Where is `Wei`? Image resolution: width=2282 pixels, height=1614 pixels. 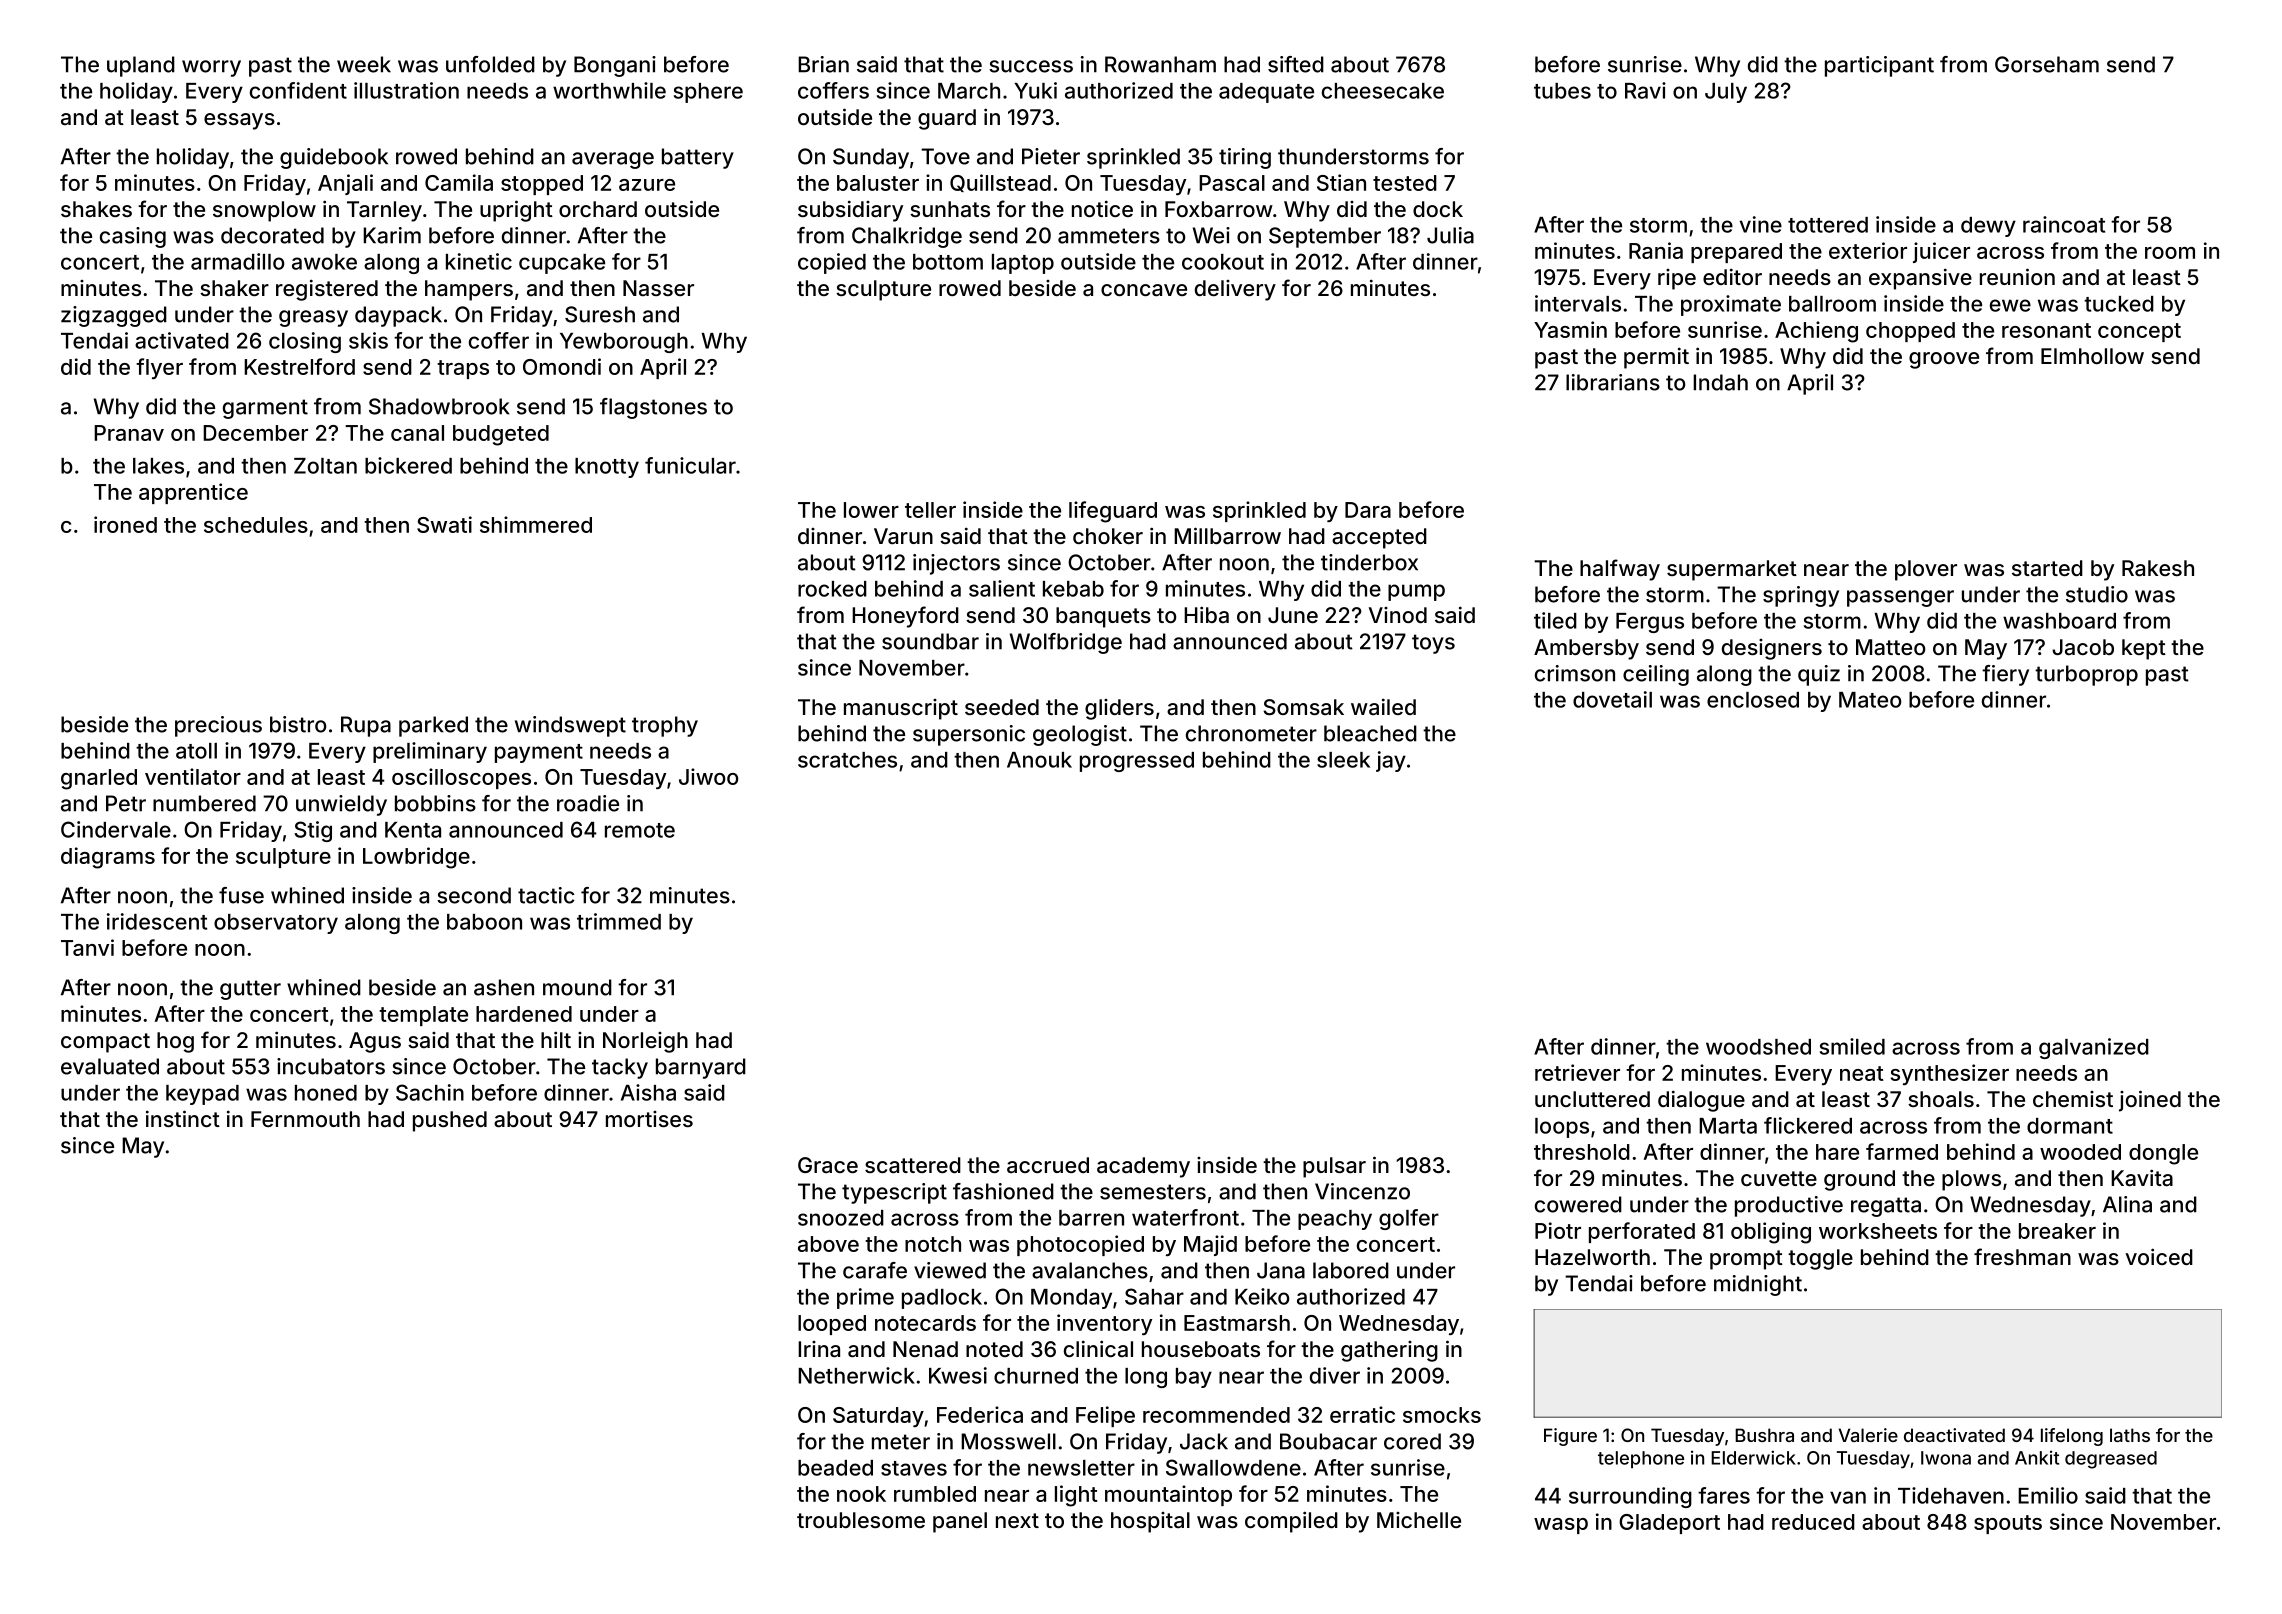 Wei is located at coordinates (1211, 235).
